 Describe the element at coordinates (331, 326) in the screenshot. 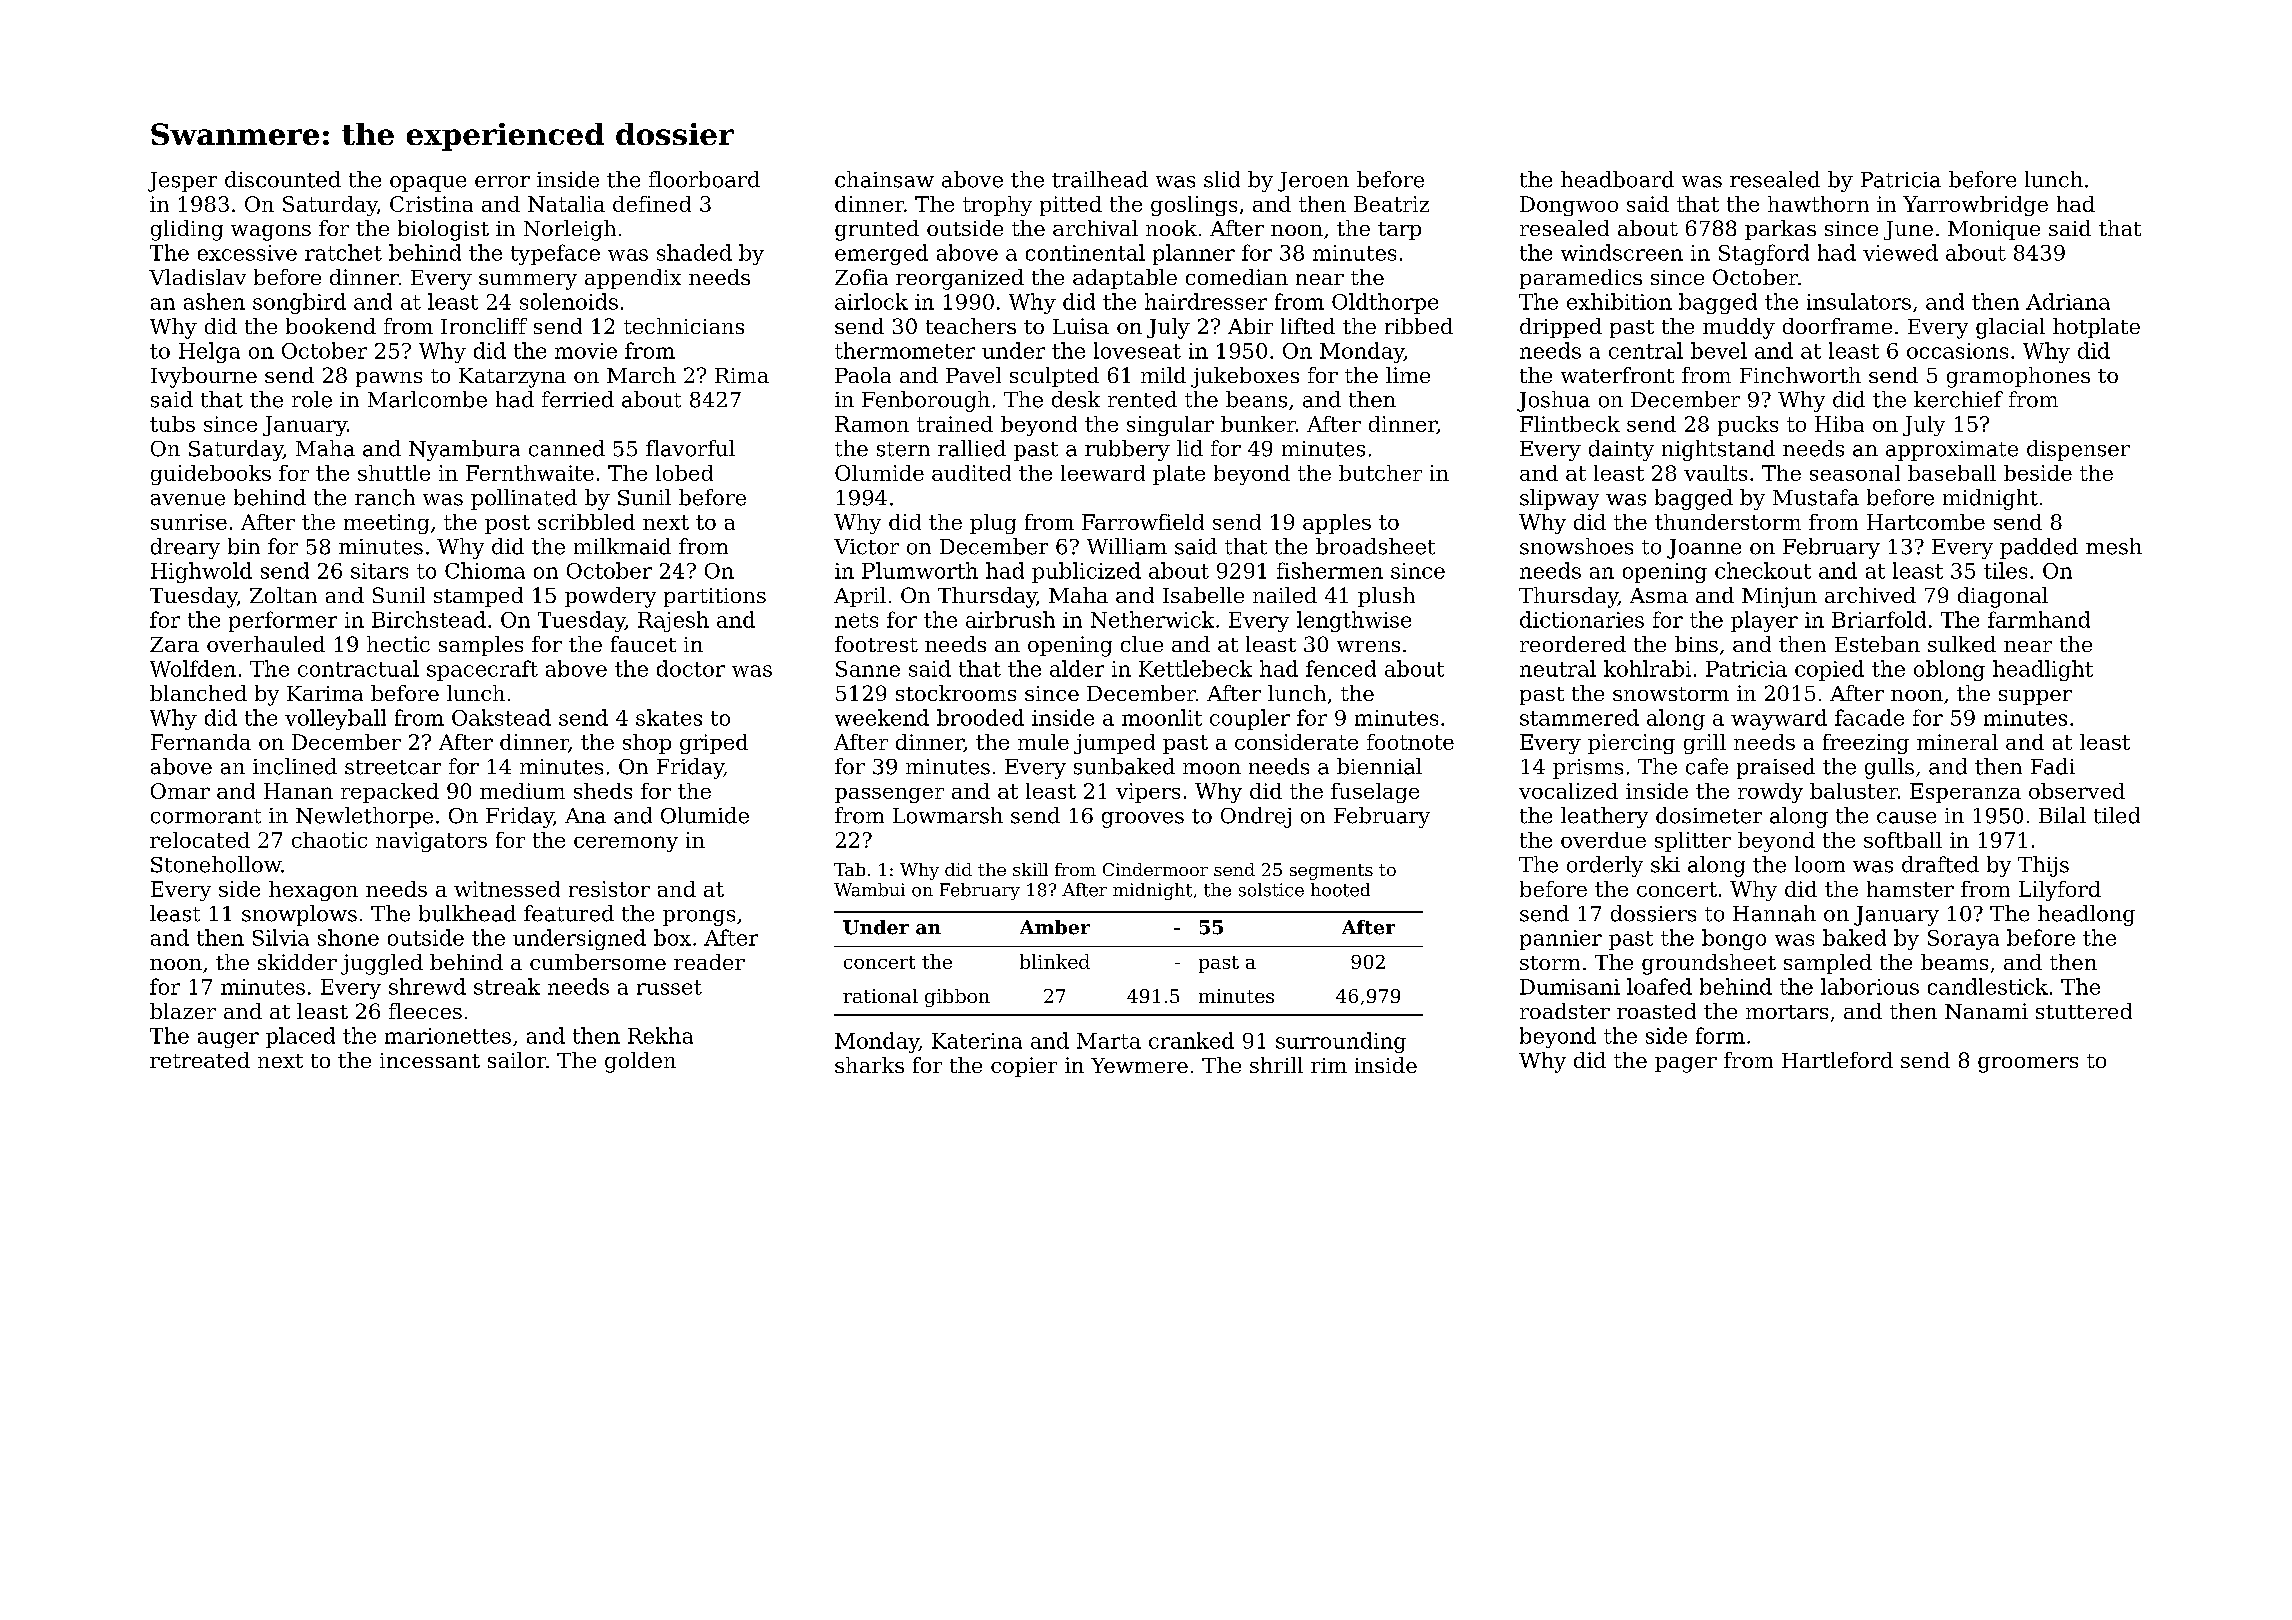

I see `bookend` at that location.
